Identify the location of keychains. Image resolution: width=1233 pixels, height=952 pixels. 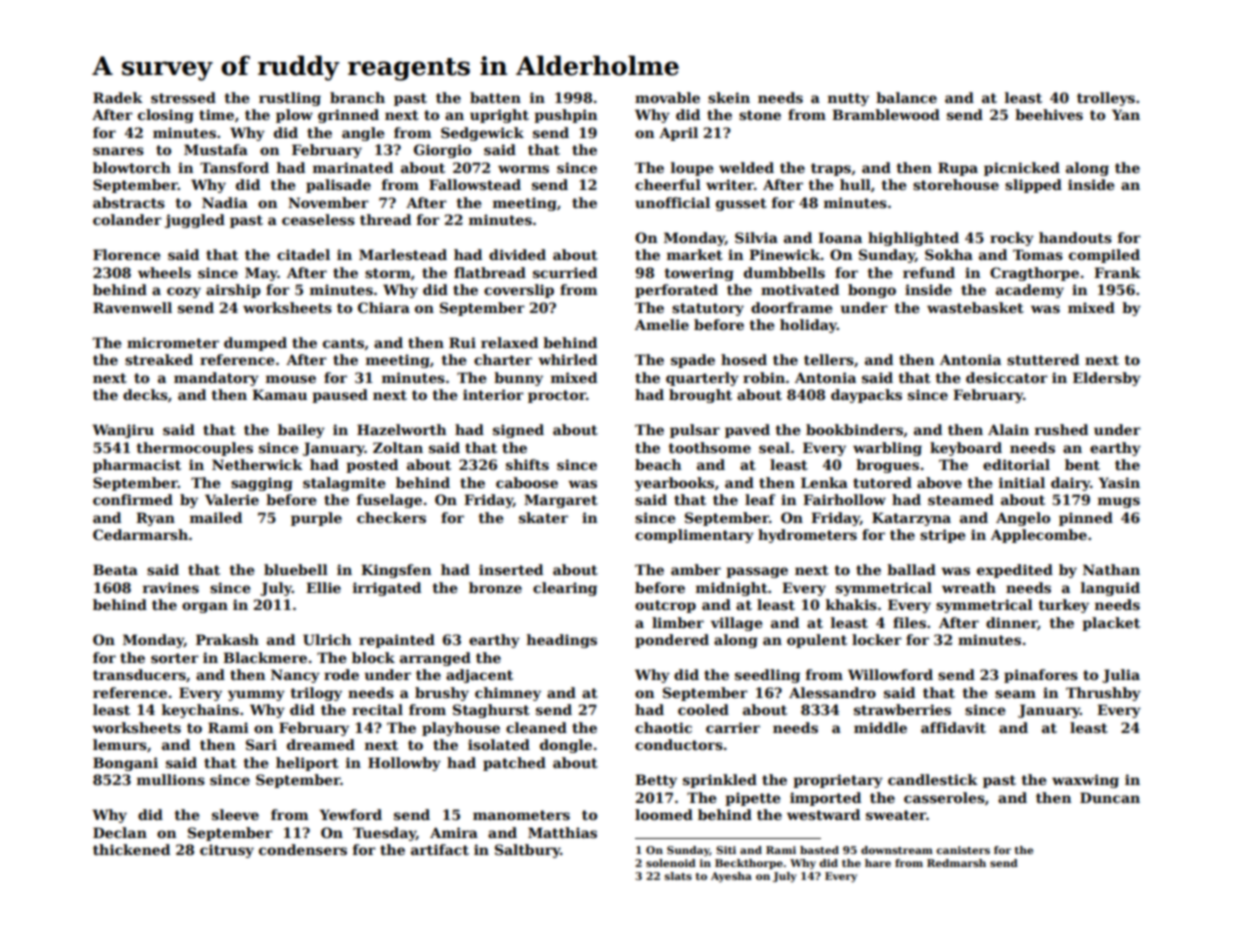
(200, 711).
